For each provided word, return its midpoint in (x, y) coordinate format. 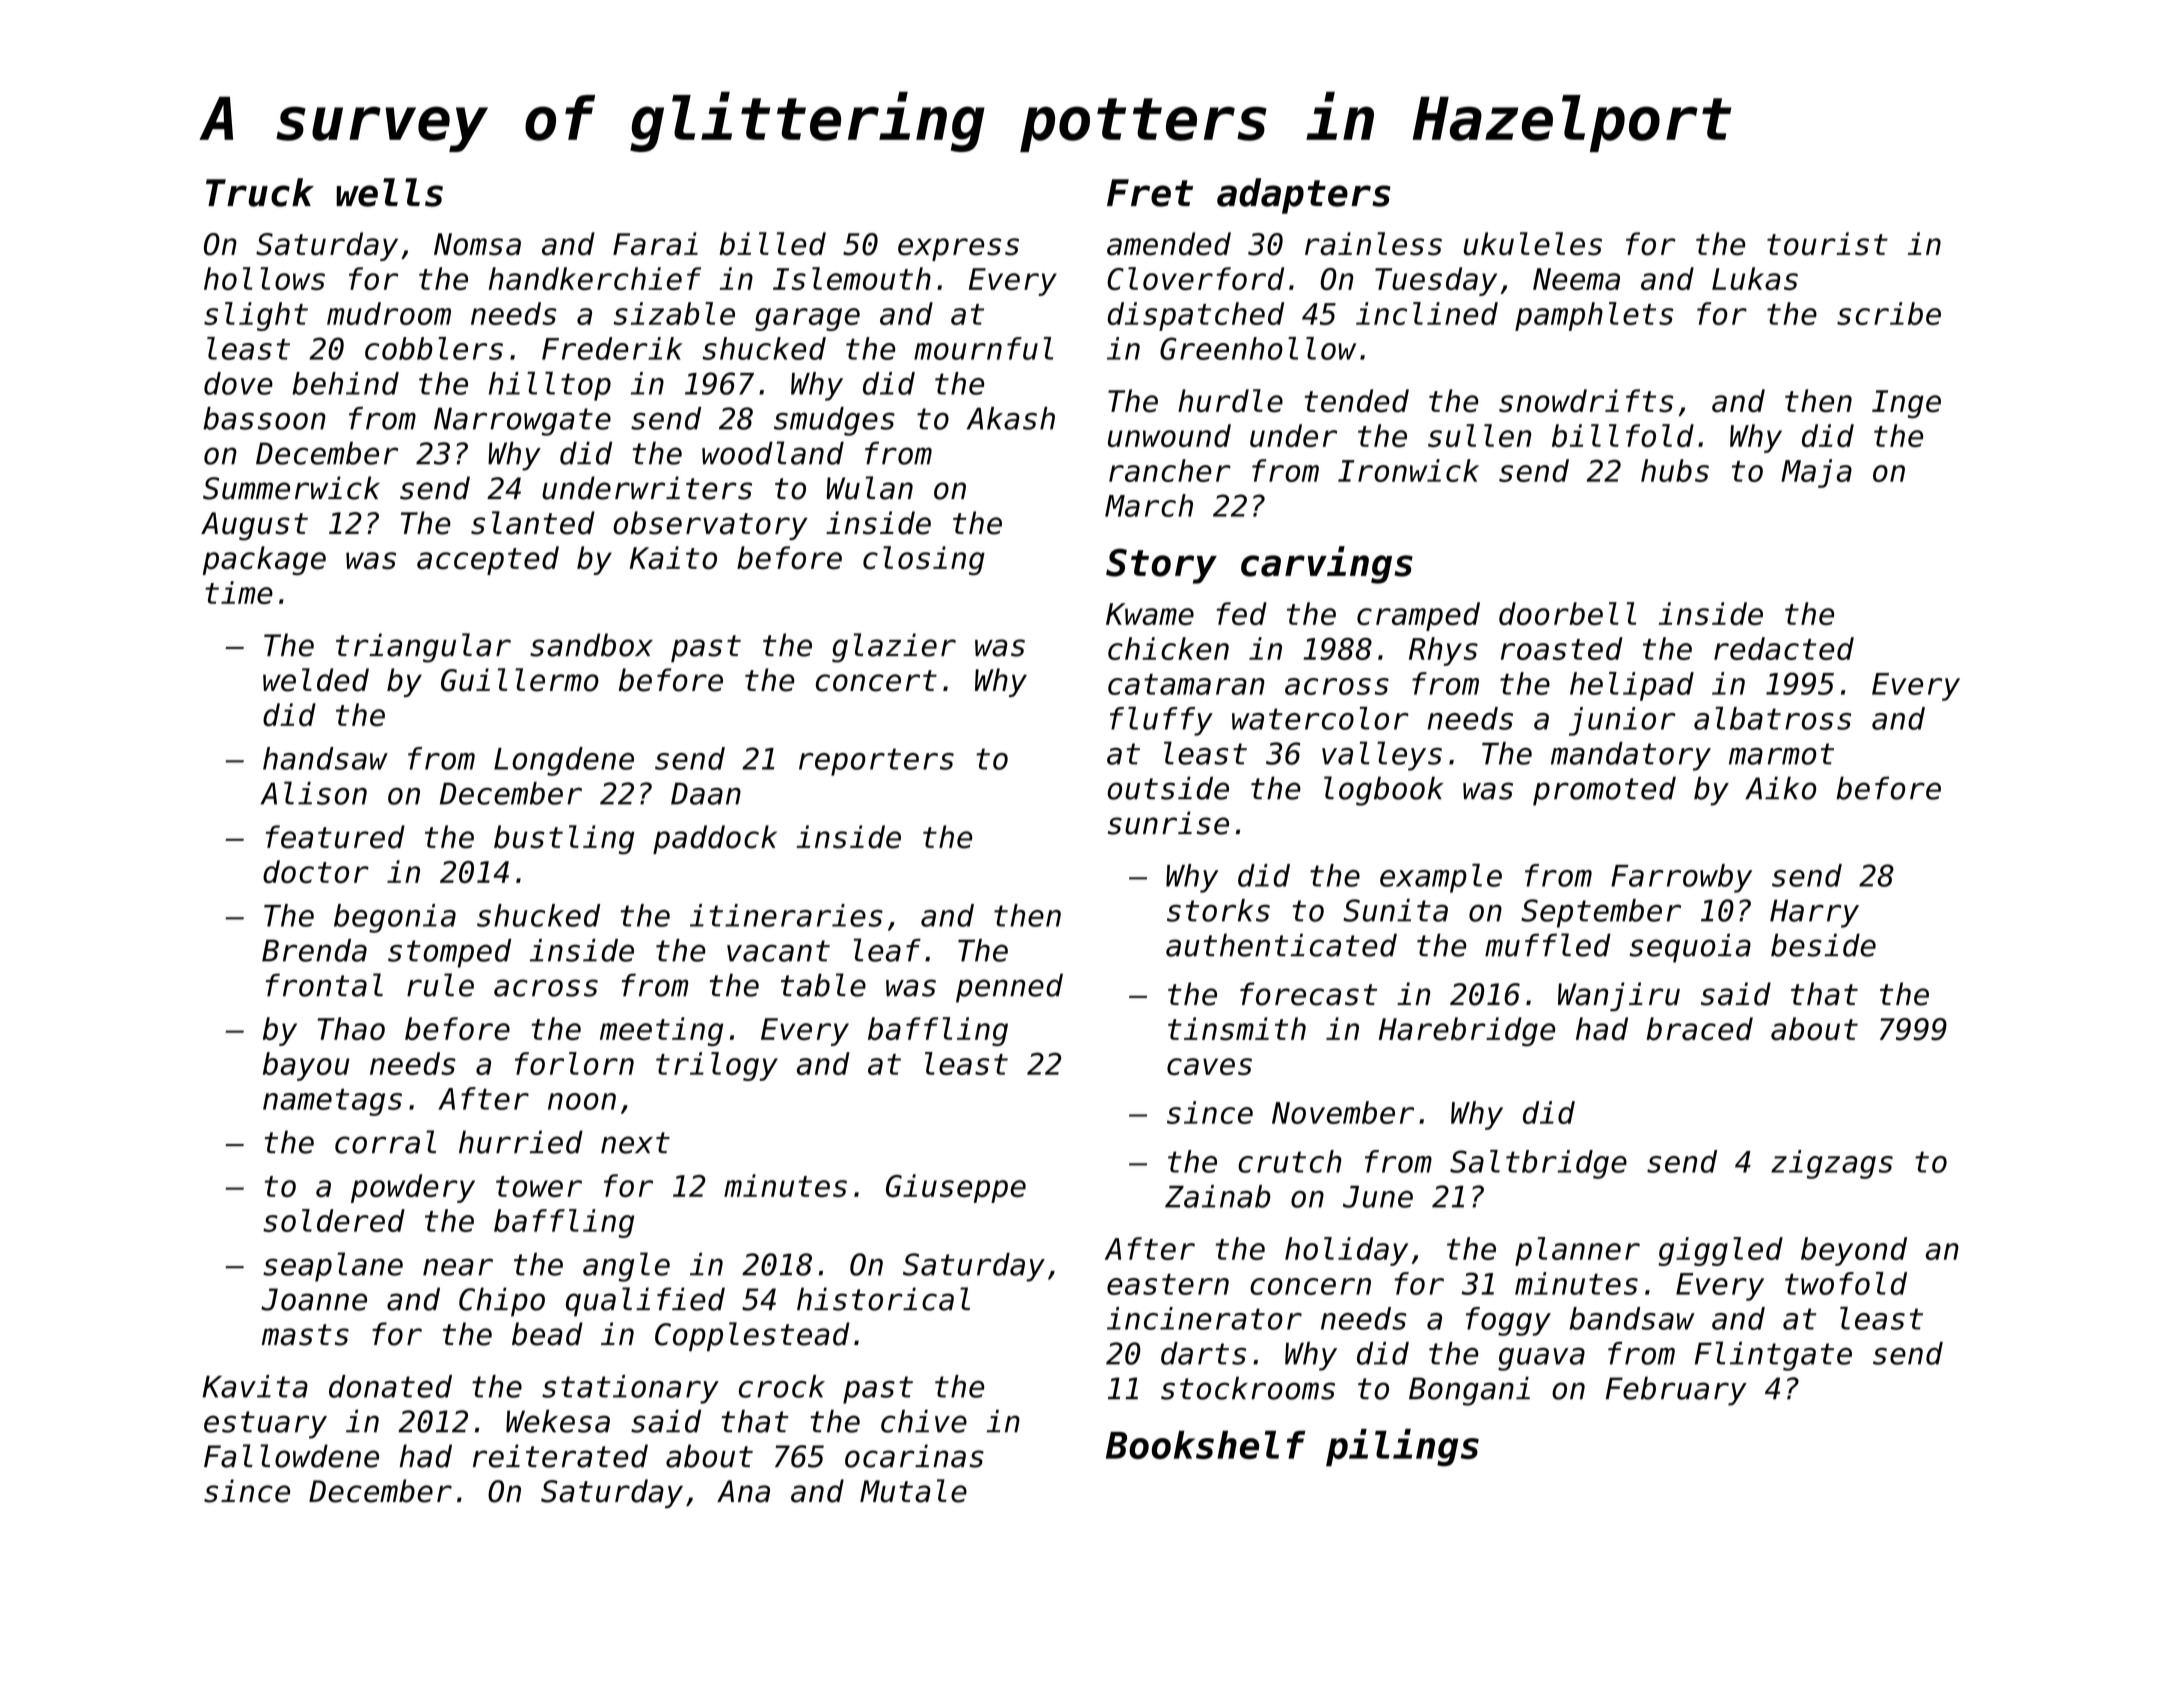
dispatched (1196, 316)
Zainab (1217, 1196)
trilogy (717, 1066)
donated (390, 1386)
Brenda (314, 950)
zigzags (1832, 1164)
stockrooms (1248, 1388)
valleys (1382, 756)
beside (1823, 945)
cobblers (434, 348)
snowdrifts (1586, 401)
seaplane (333, 1267)
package (264, 560)
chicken (1168, 648)
